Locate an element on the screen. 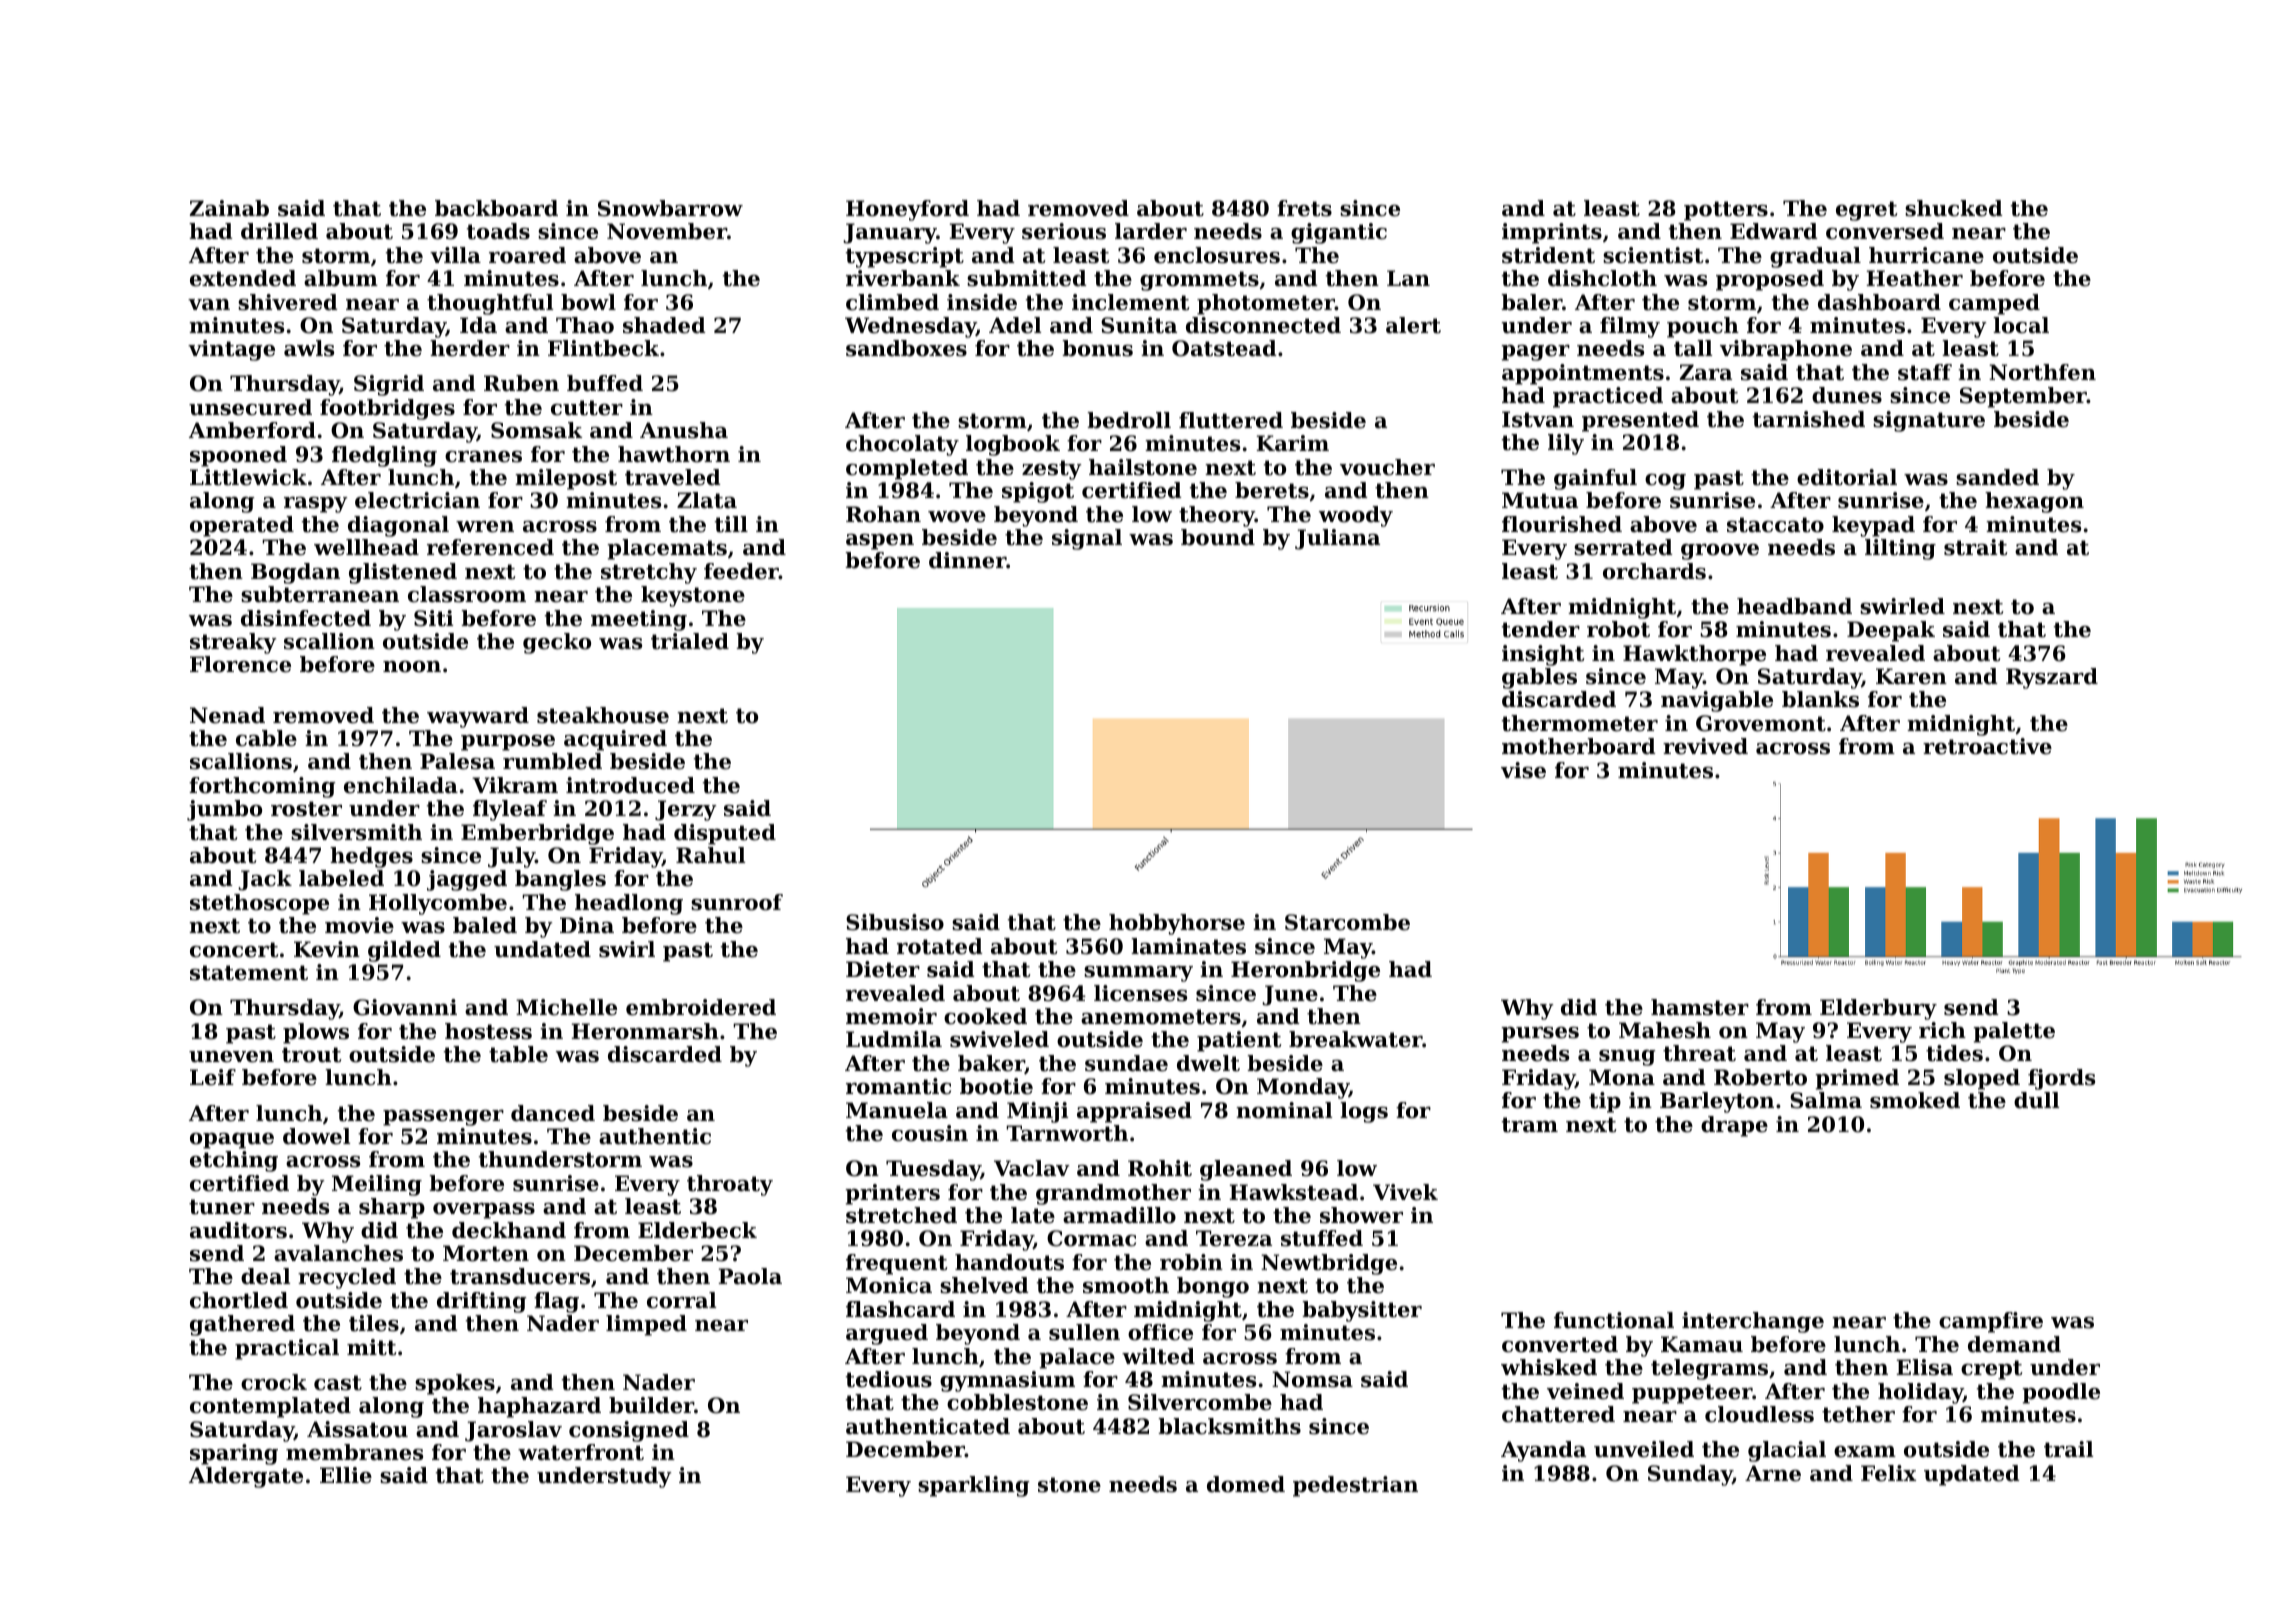 The width and height of the screenshot is (2292, 1620). Ryszard is located at coordinates (2052, 678).
